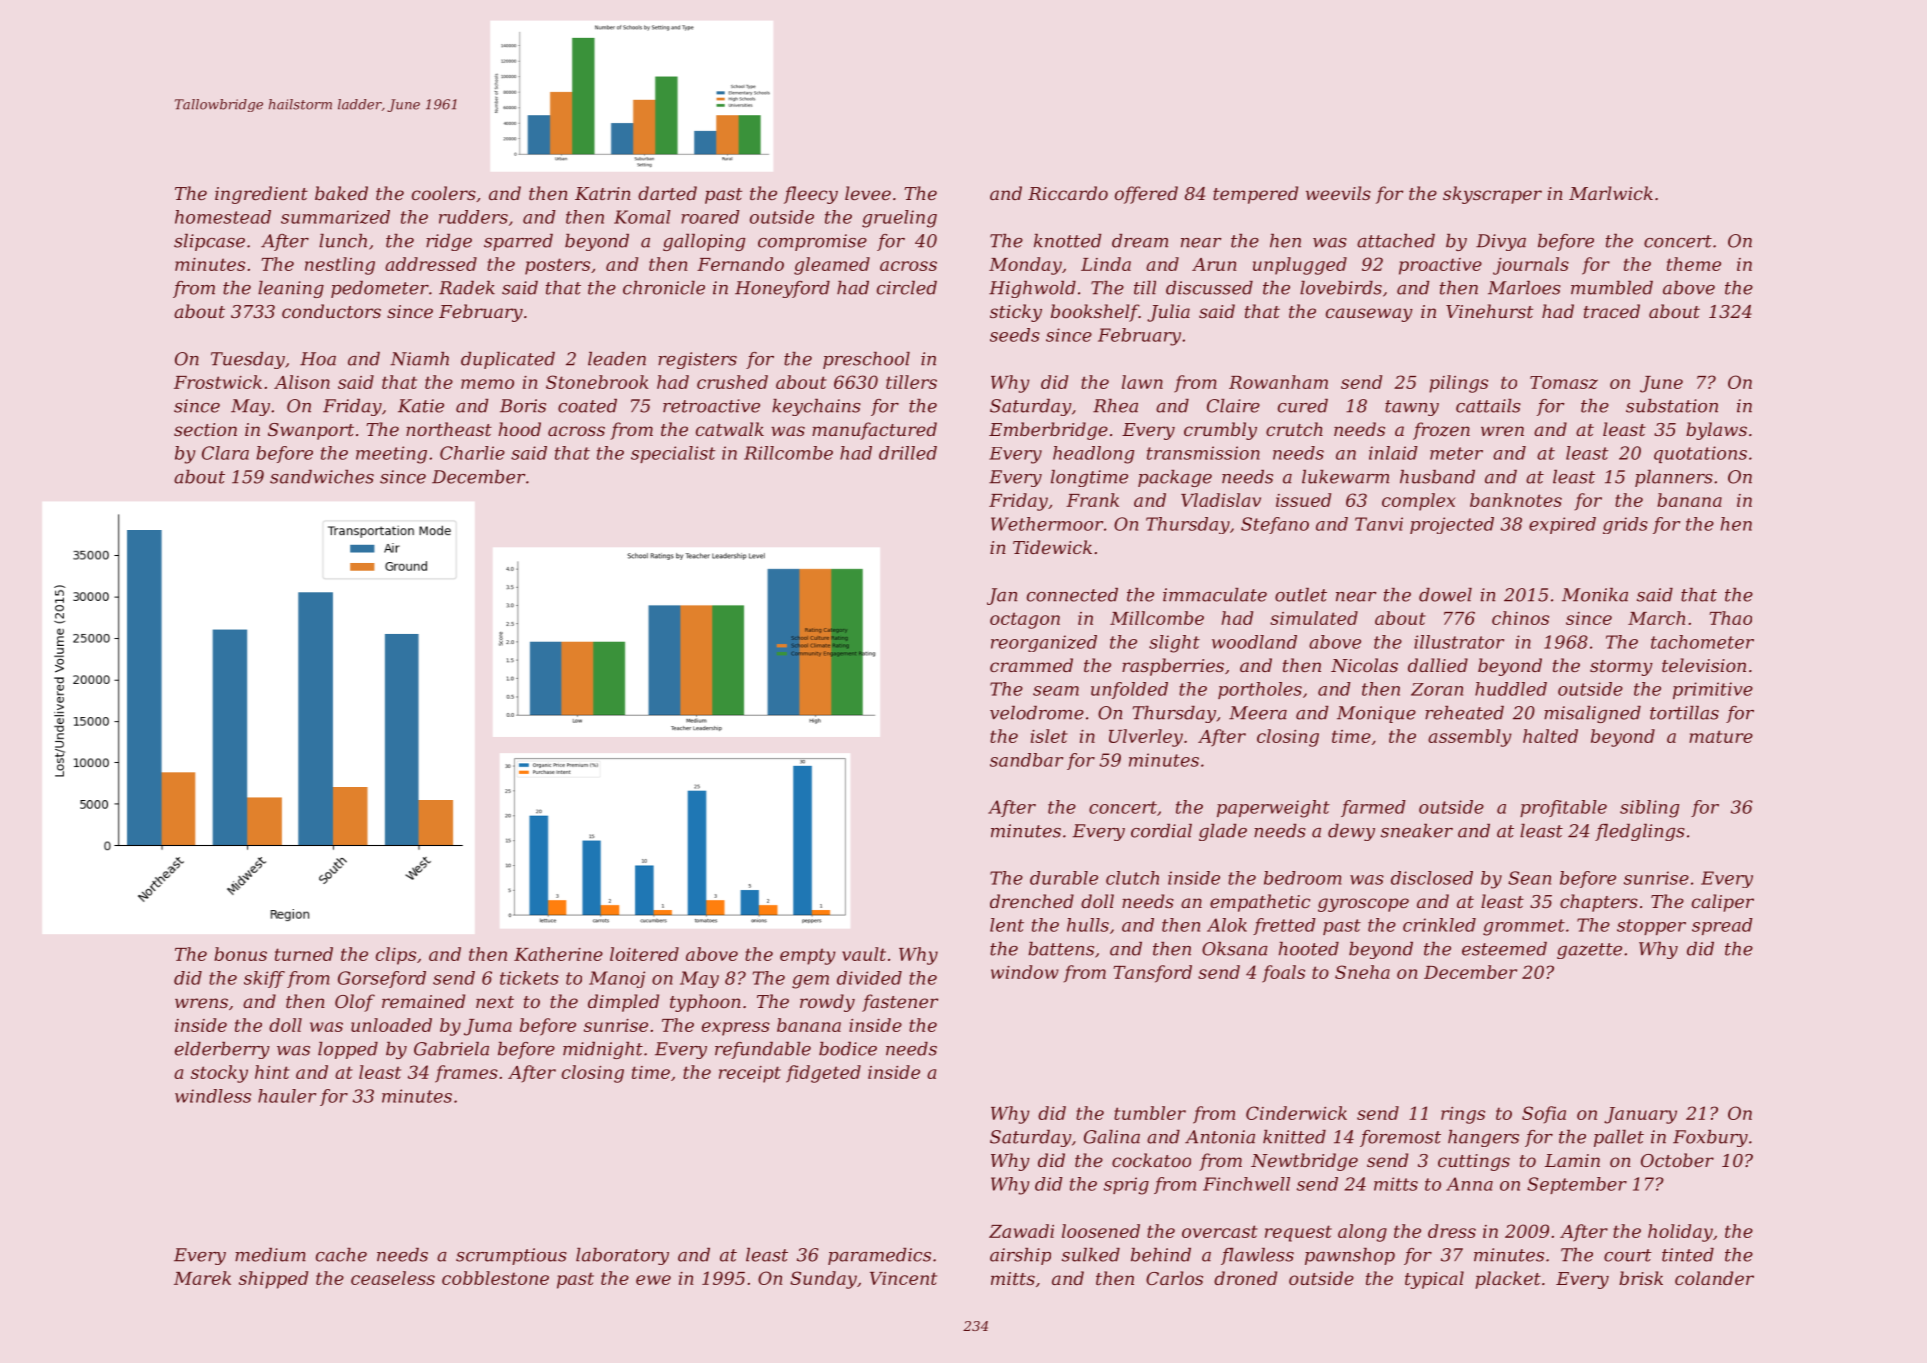 The image size is (1927, 1363). What do you see at coordinates (1722, 926) in the page?
I see `spread` at bounding box center [1722, 926].
